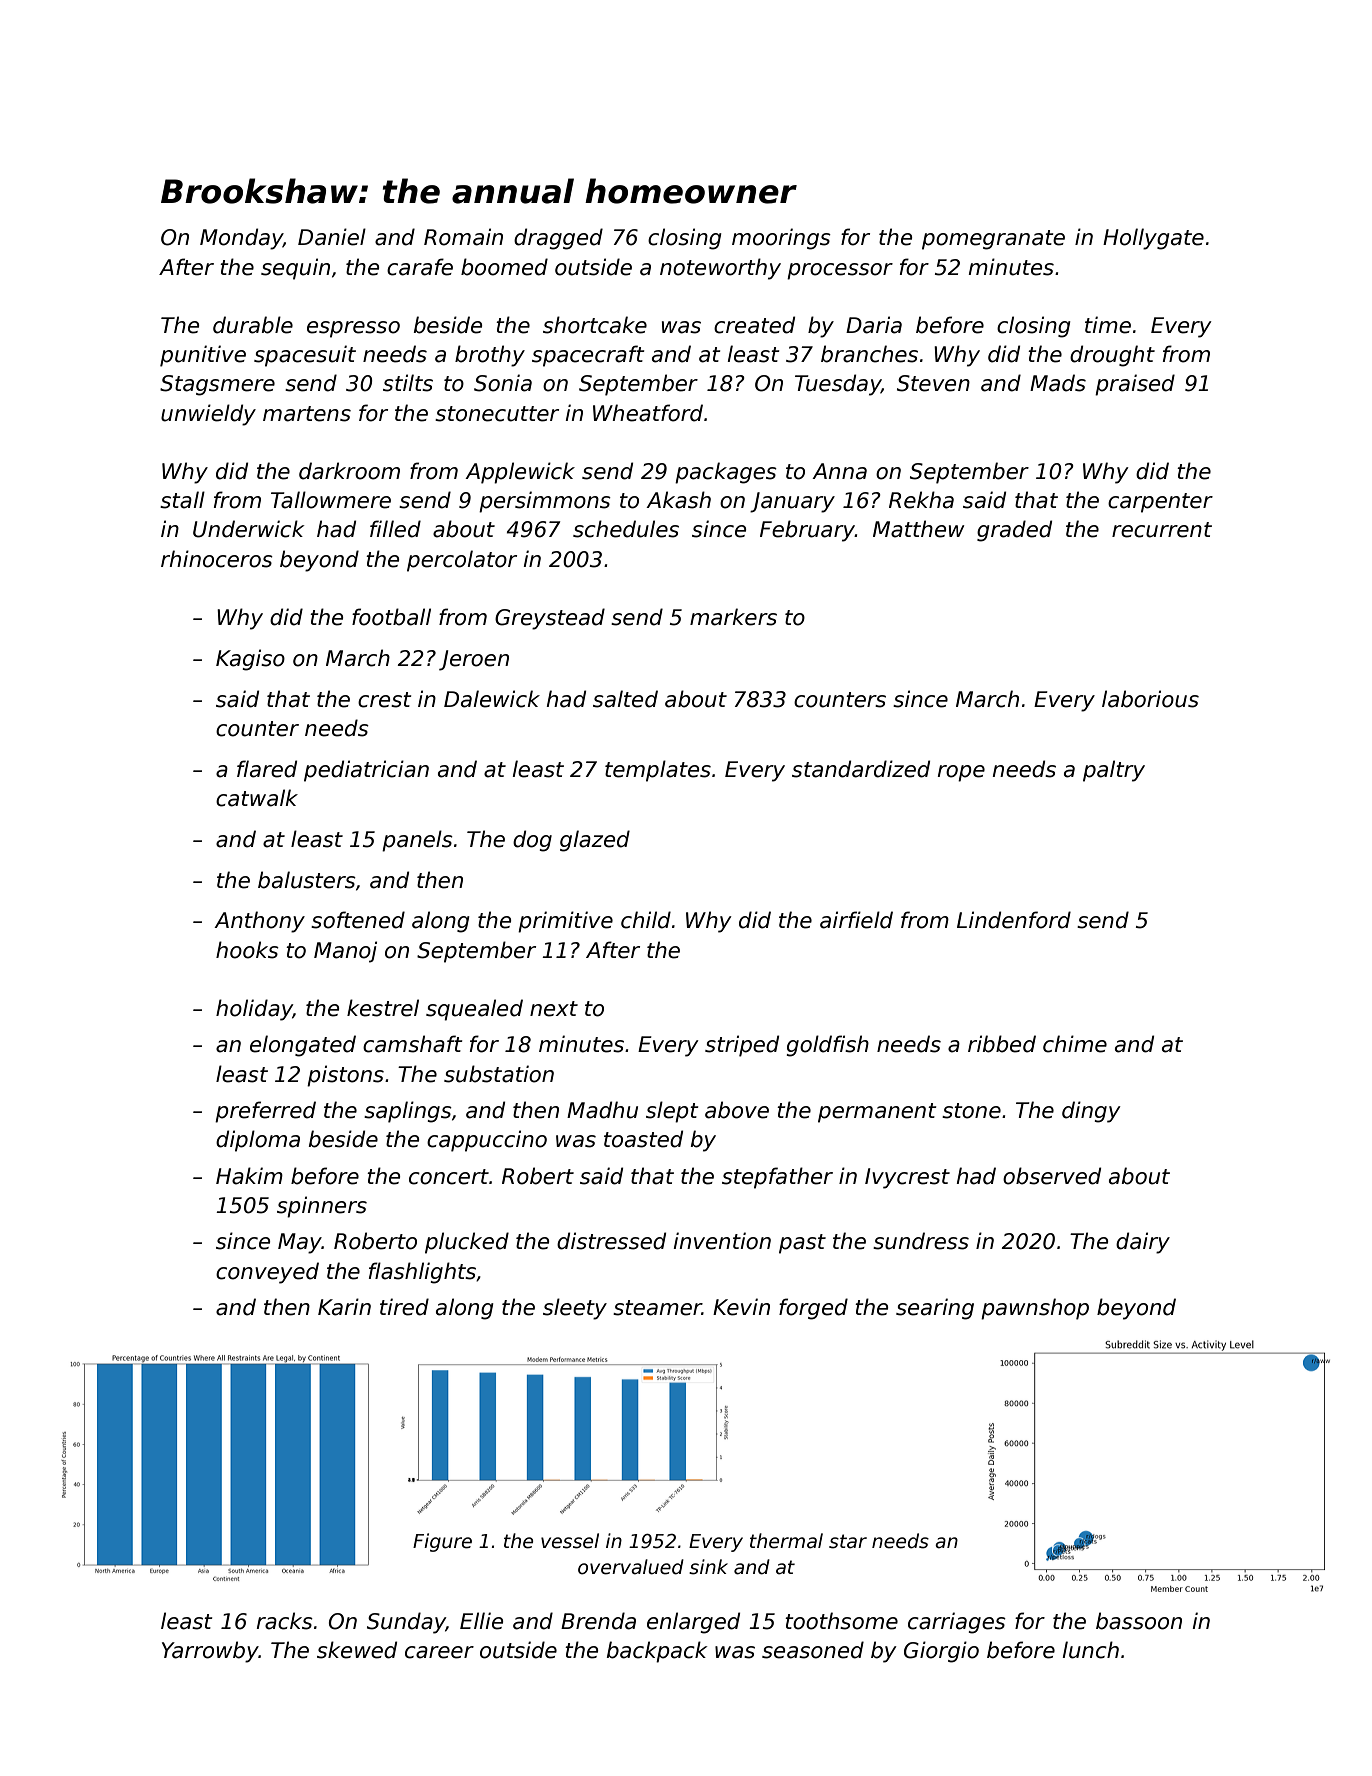  What do you see at coordinates (1014, 920) in the image?
I see `Lindenford` at bounding box center [1014, 920].
